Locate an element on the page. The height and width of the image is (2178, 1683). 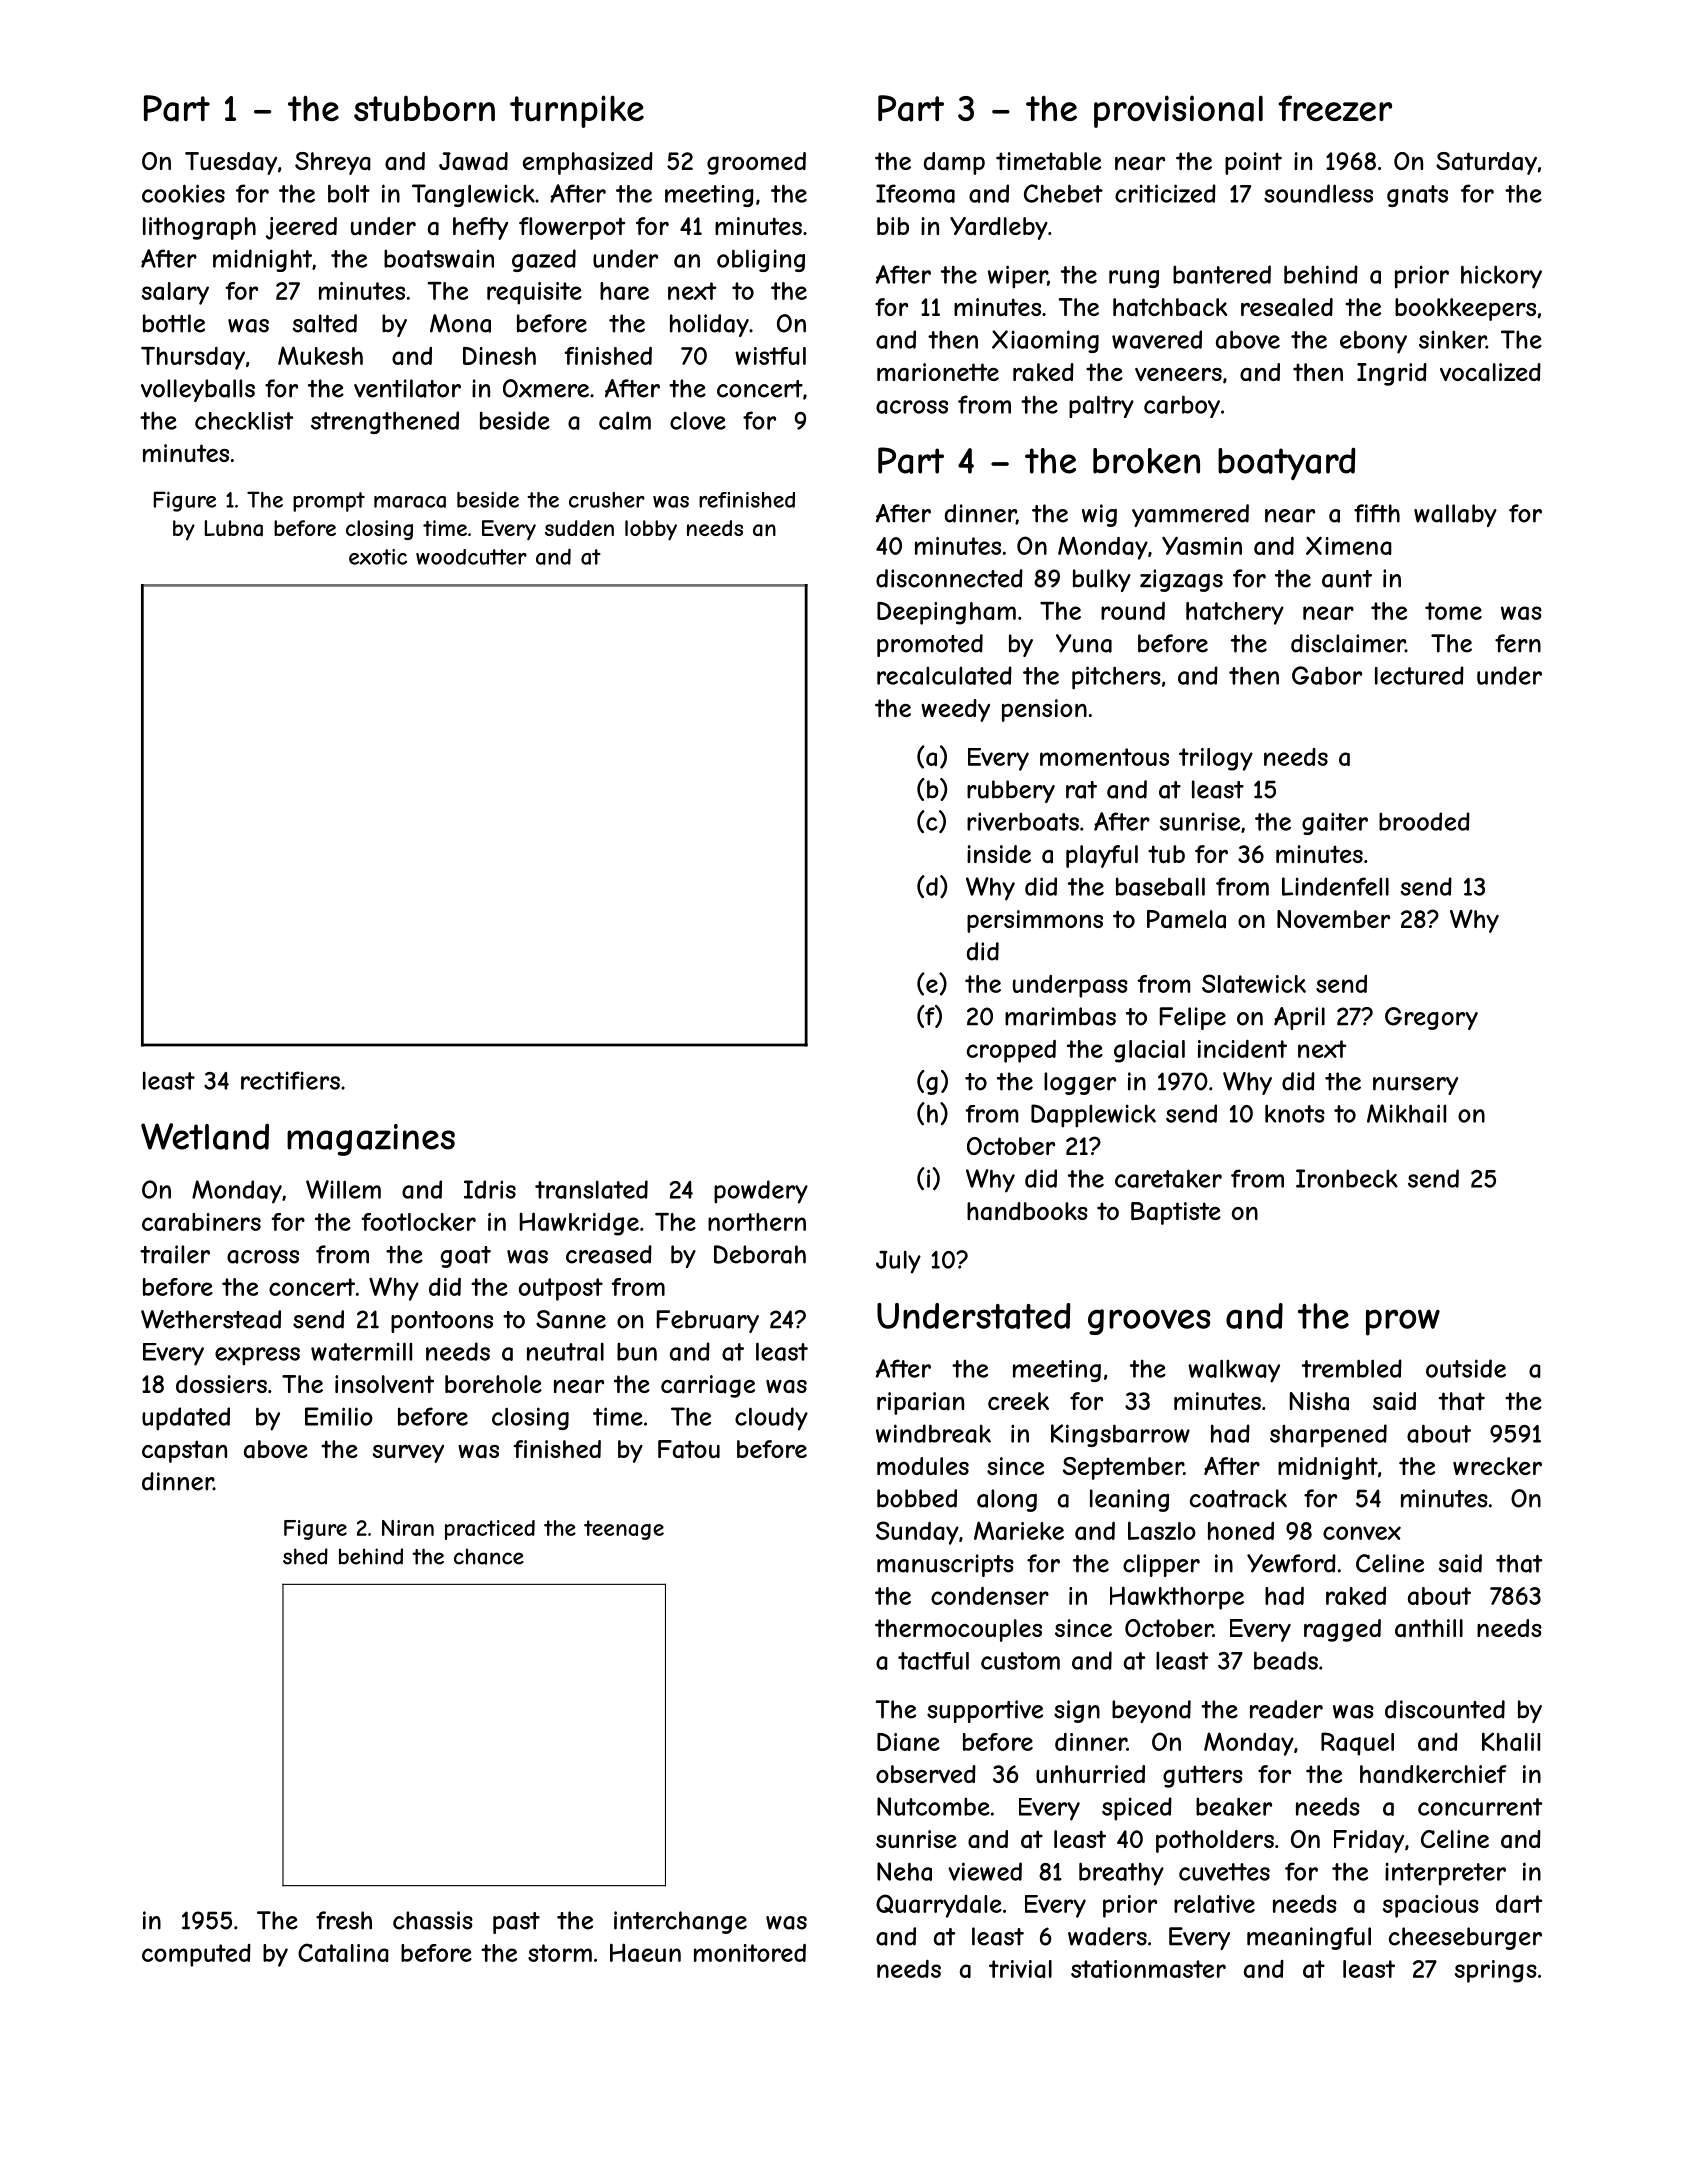
Gregory is located at coordinates (1431, 1018).
